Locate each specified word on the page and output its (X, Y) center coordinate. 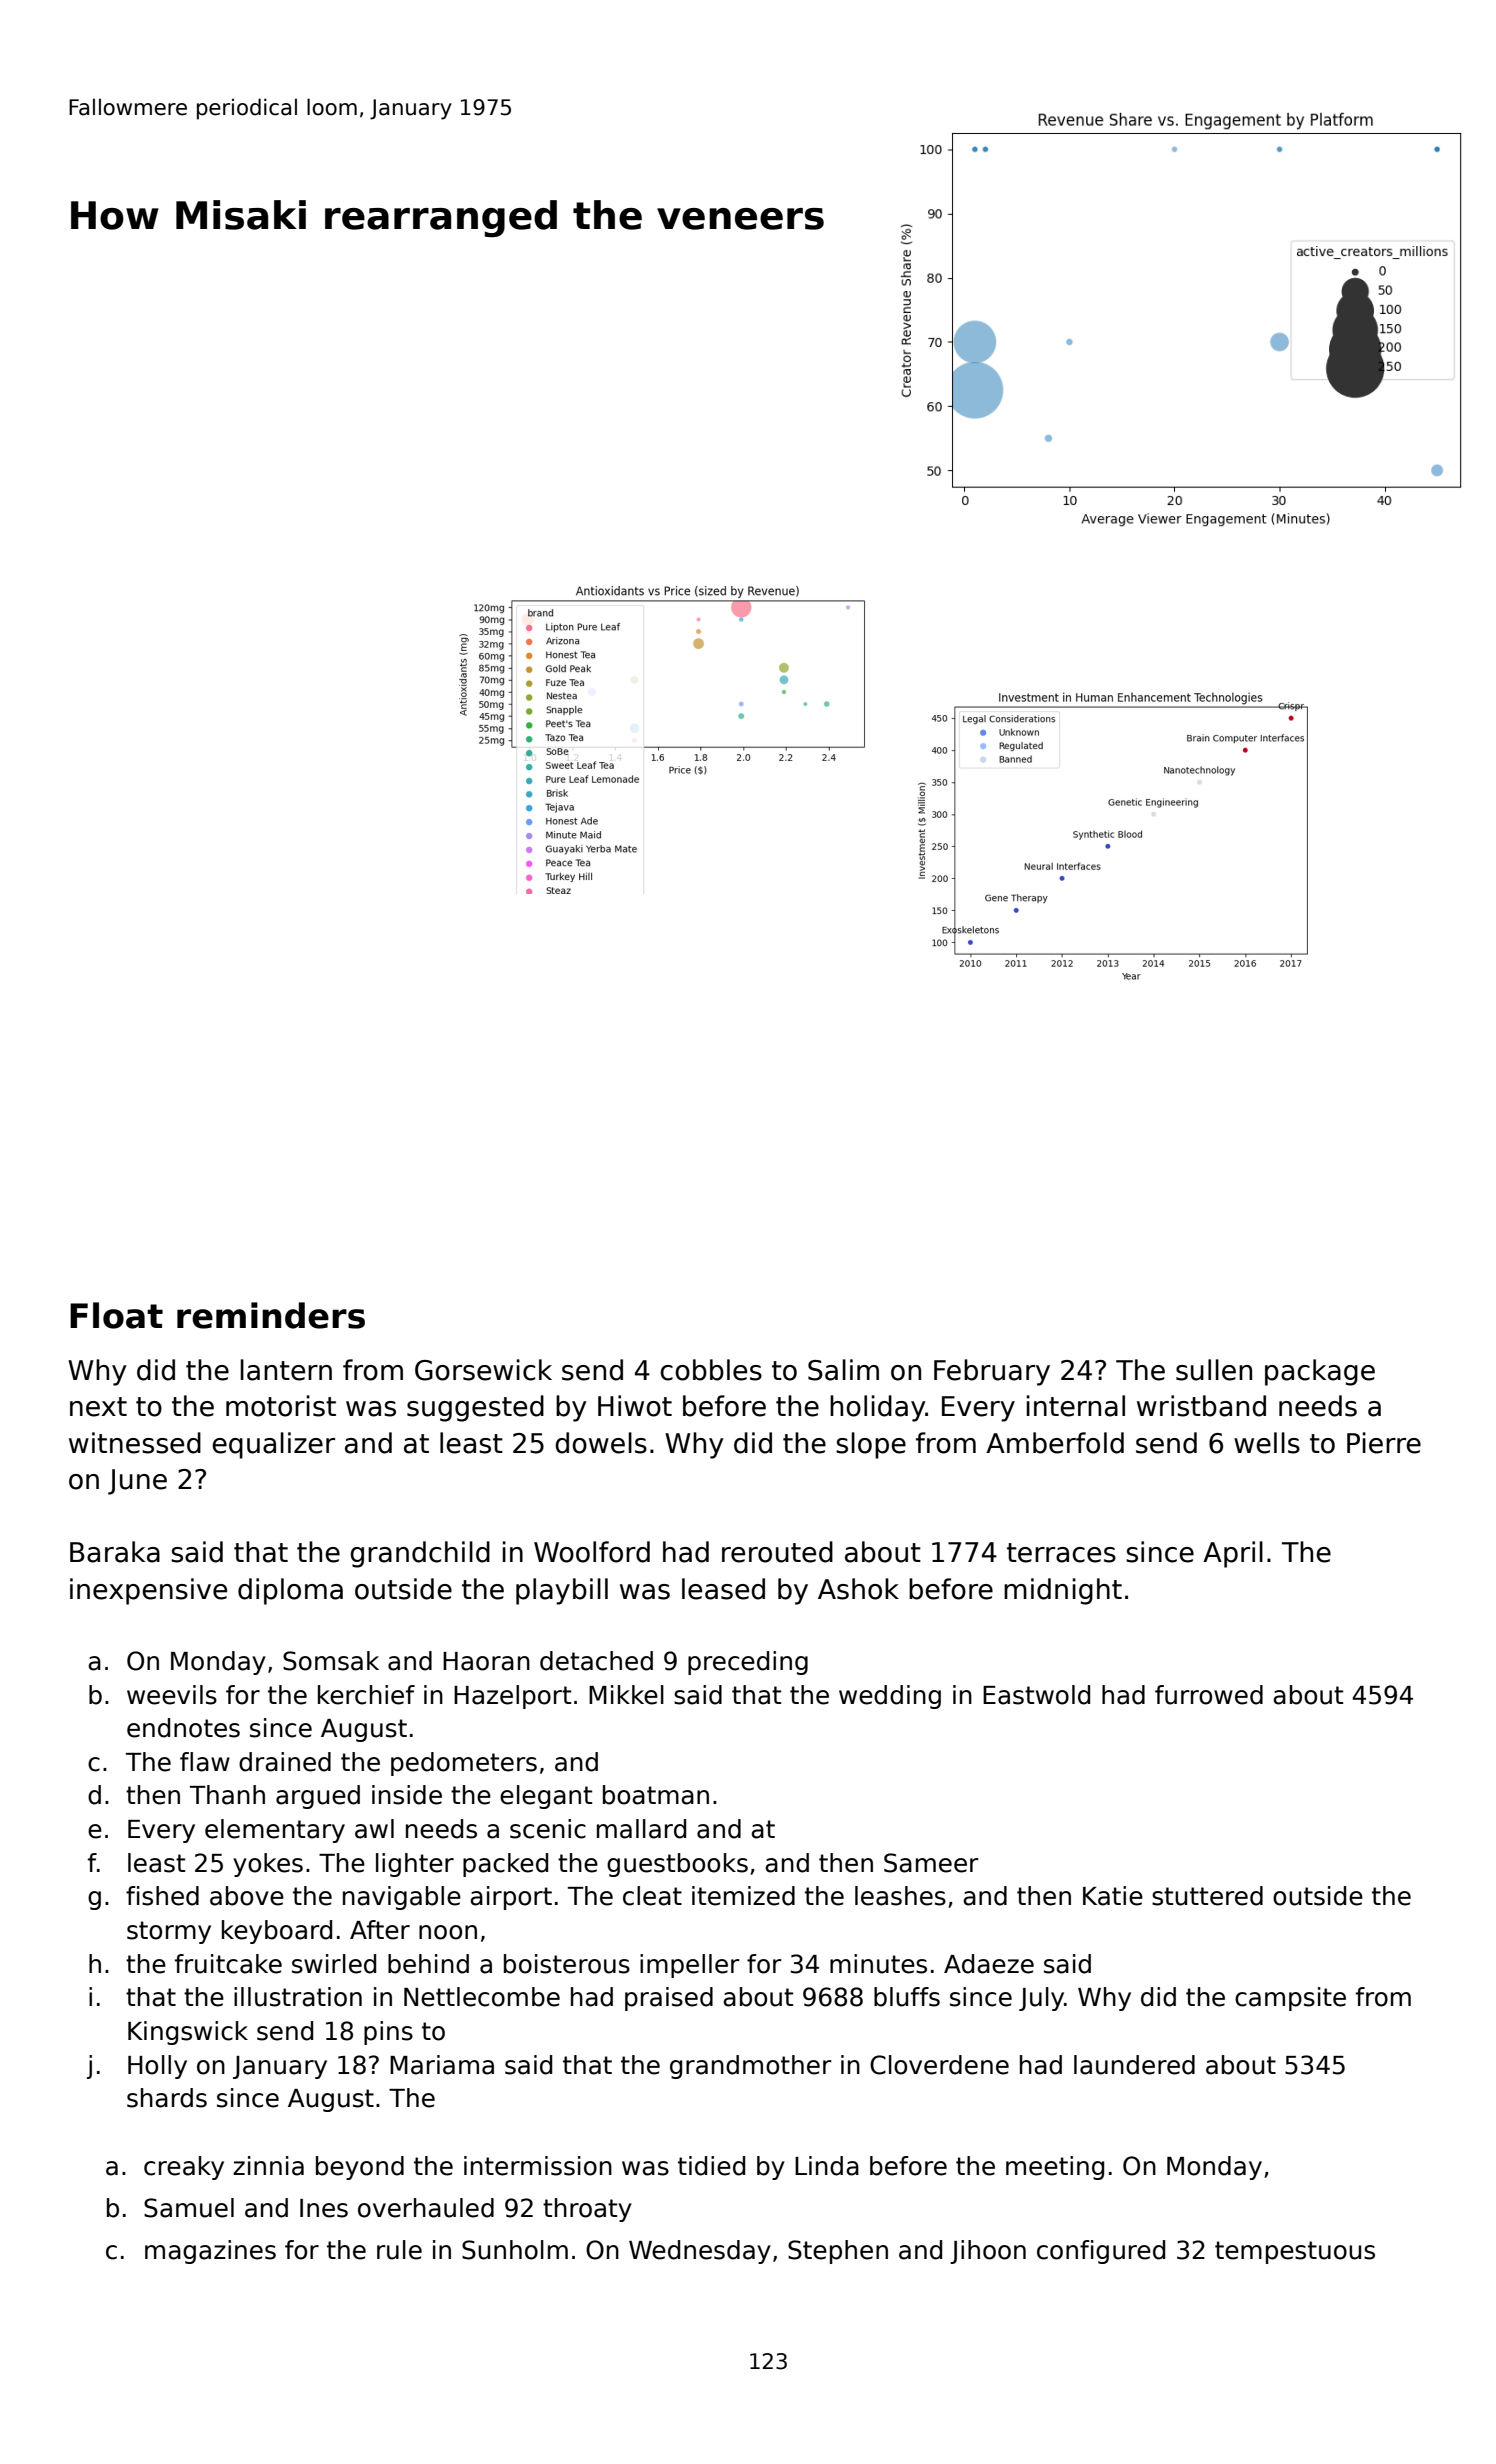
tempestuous (1295, 2252)
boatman (656, 1795)
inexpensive (148, 1591)
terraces (1061, 1553)
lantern (286, 1370)
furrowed (1209, 1695)
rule (399, 2250)
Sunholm (515, 2250)
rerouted (777, 1552)
